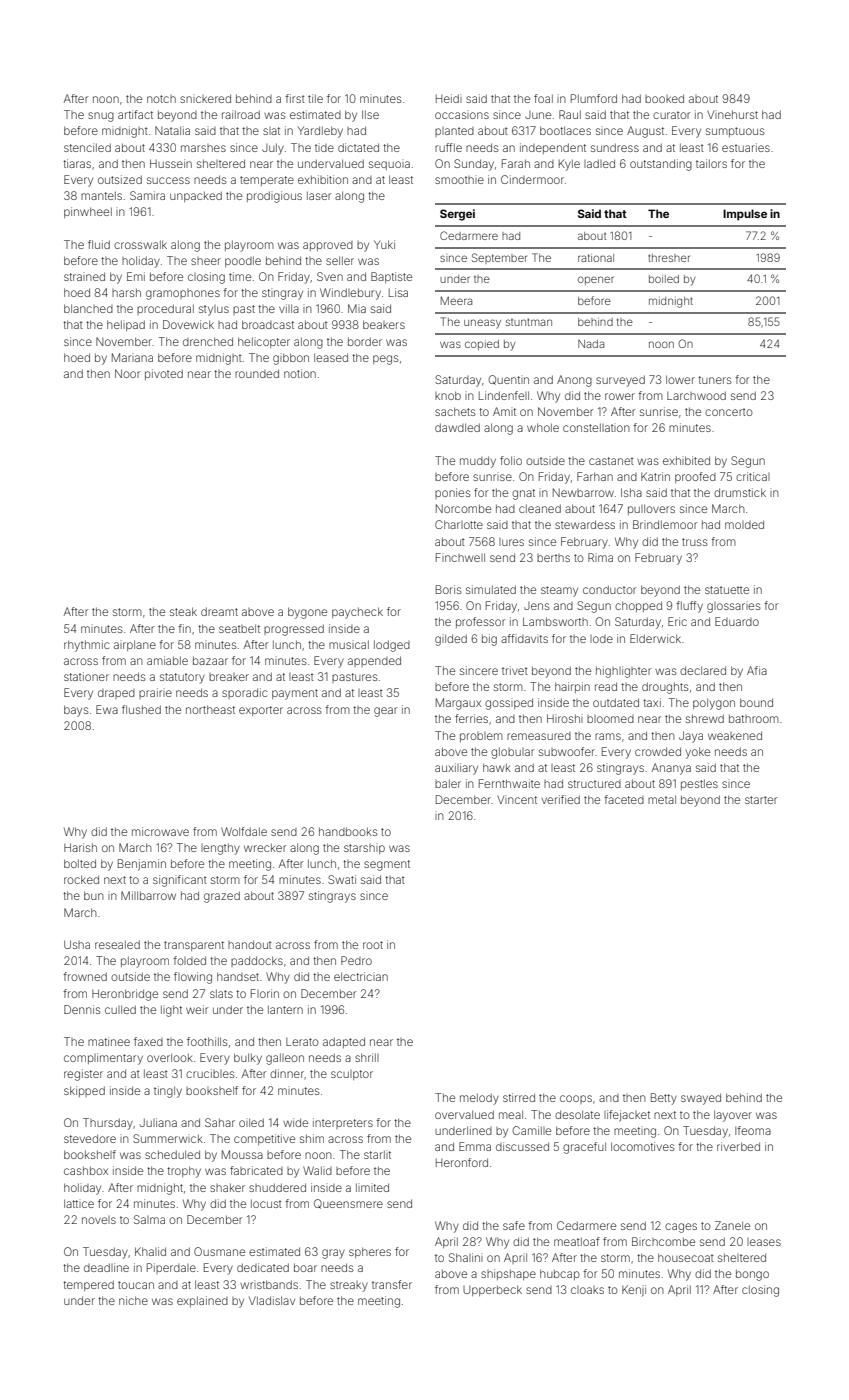 This screenshot has width=849, height=1400. What do you see at coordinates (457, 215) in the screenshot?
I see `Sergei` at bounding box center [457, 215].
